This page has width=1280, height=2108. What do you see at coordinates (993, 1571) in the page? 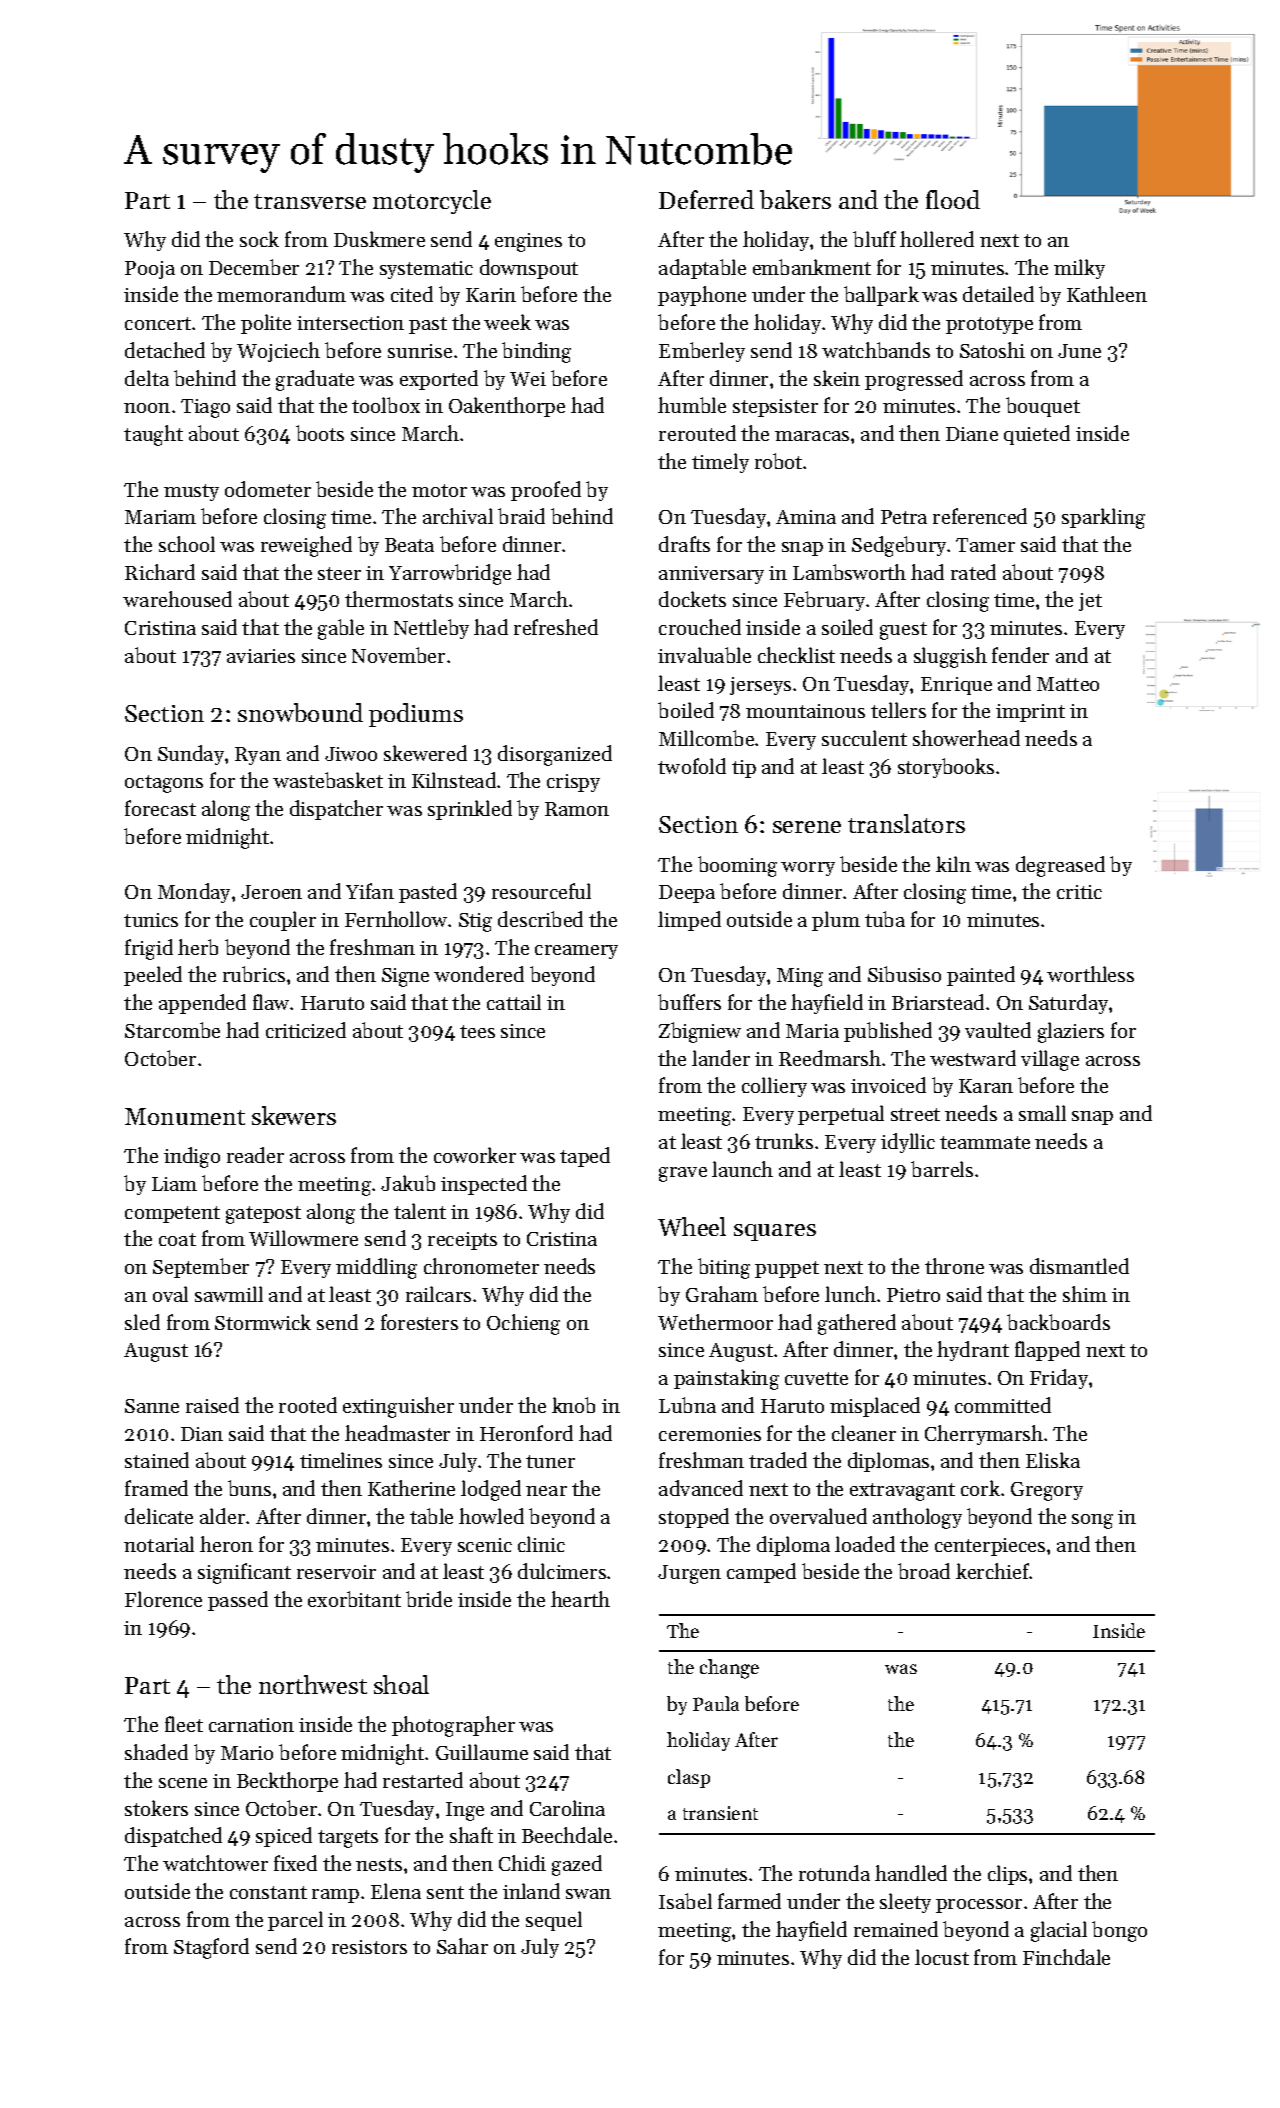
I see `kerchief` at bounding box center [993, 1571].
